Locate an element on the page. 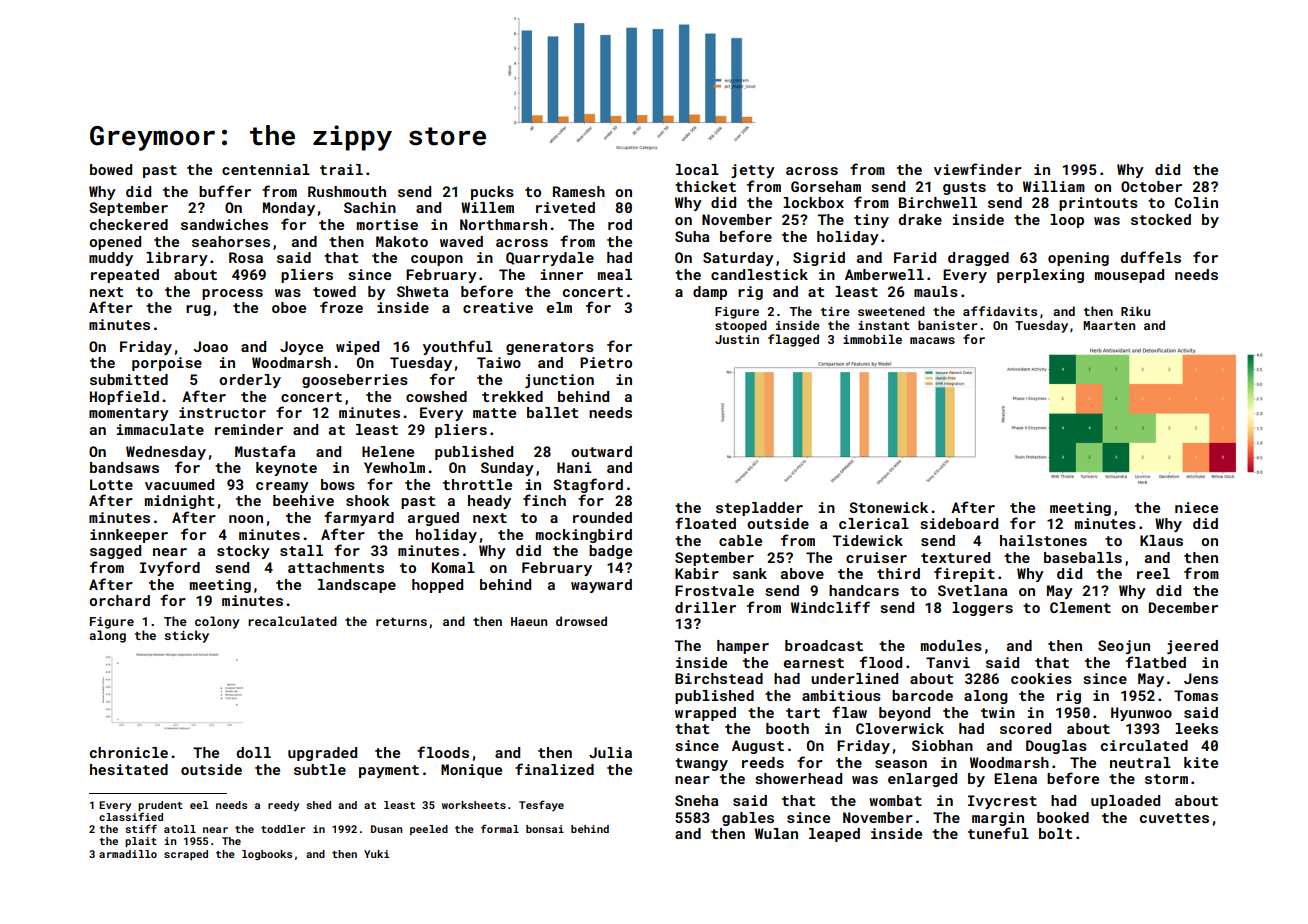 The height and width of the page is (924, 1308). stocked is located at coordinates (1161, 219).
